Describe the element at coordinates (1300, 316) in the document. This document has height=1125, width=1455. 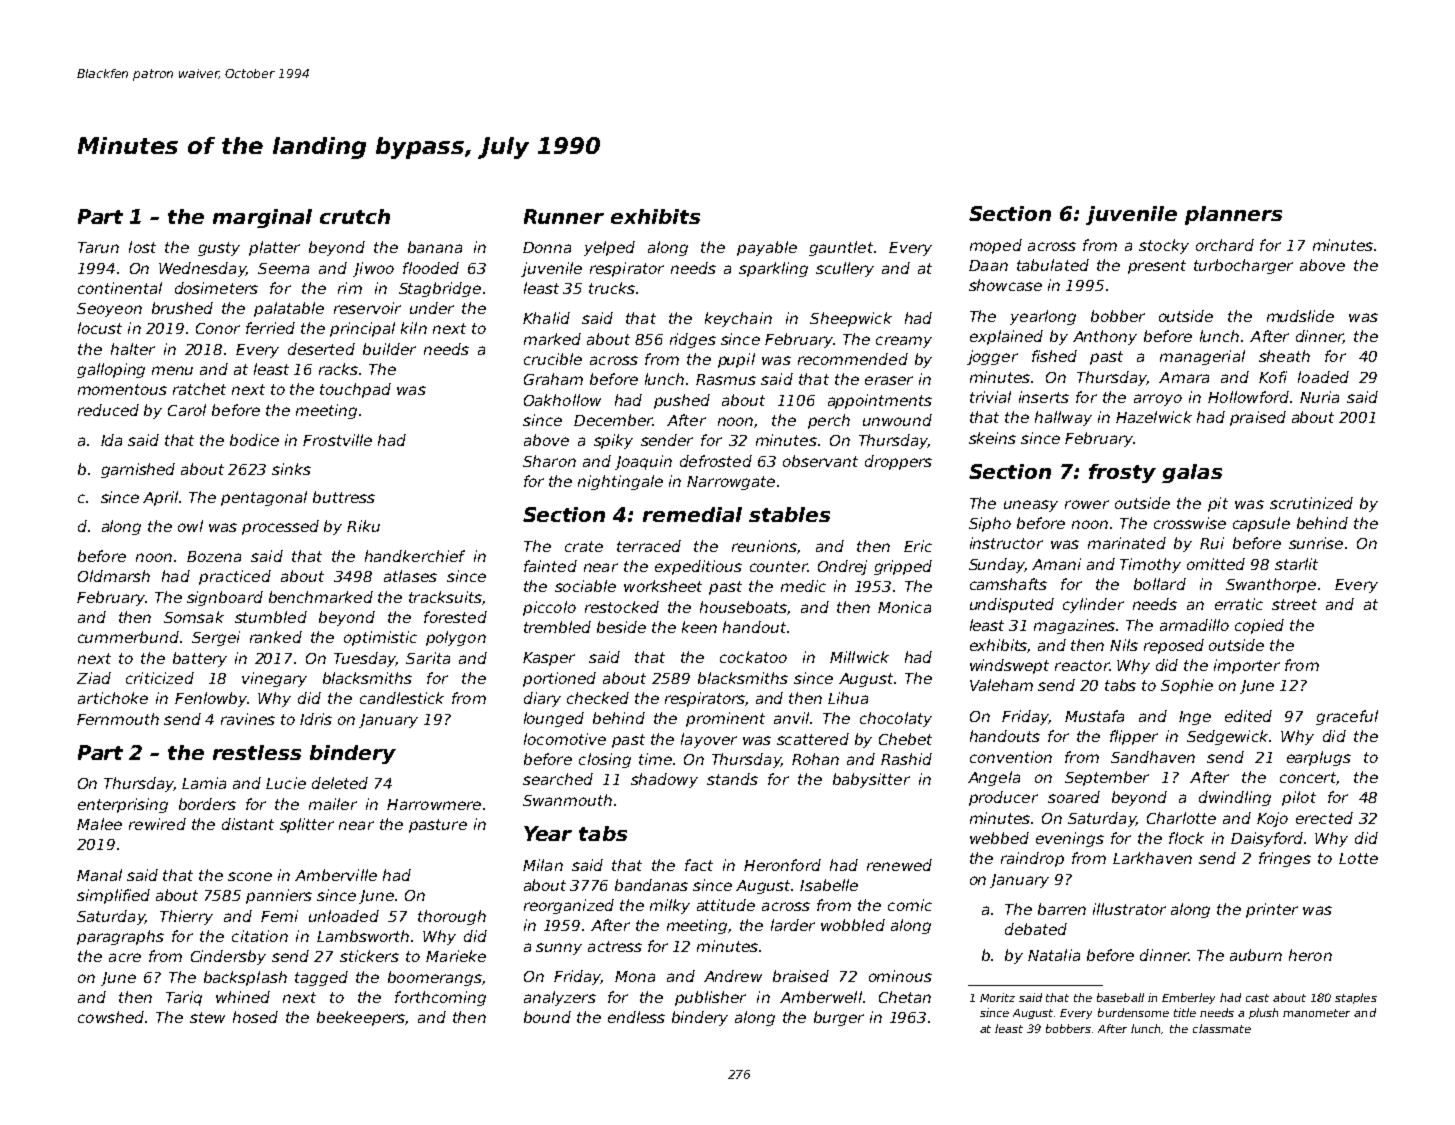
I see `mudslide` at that location.
